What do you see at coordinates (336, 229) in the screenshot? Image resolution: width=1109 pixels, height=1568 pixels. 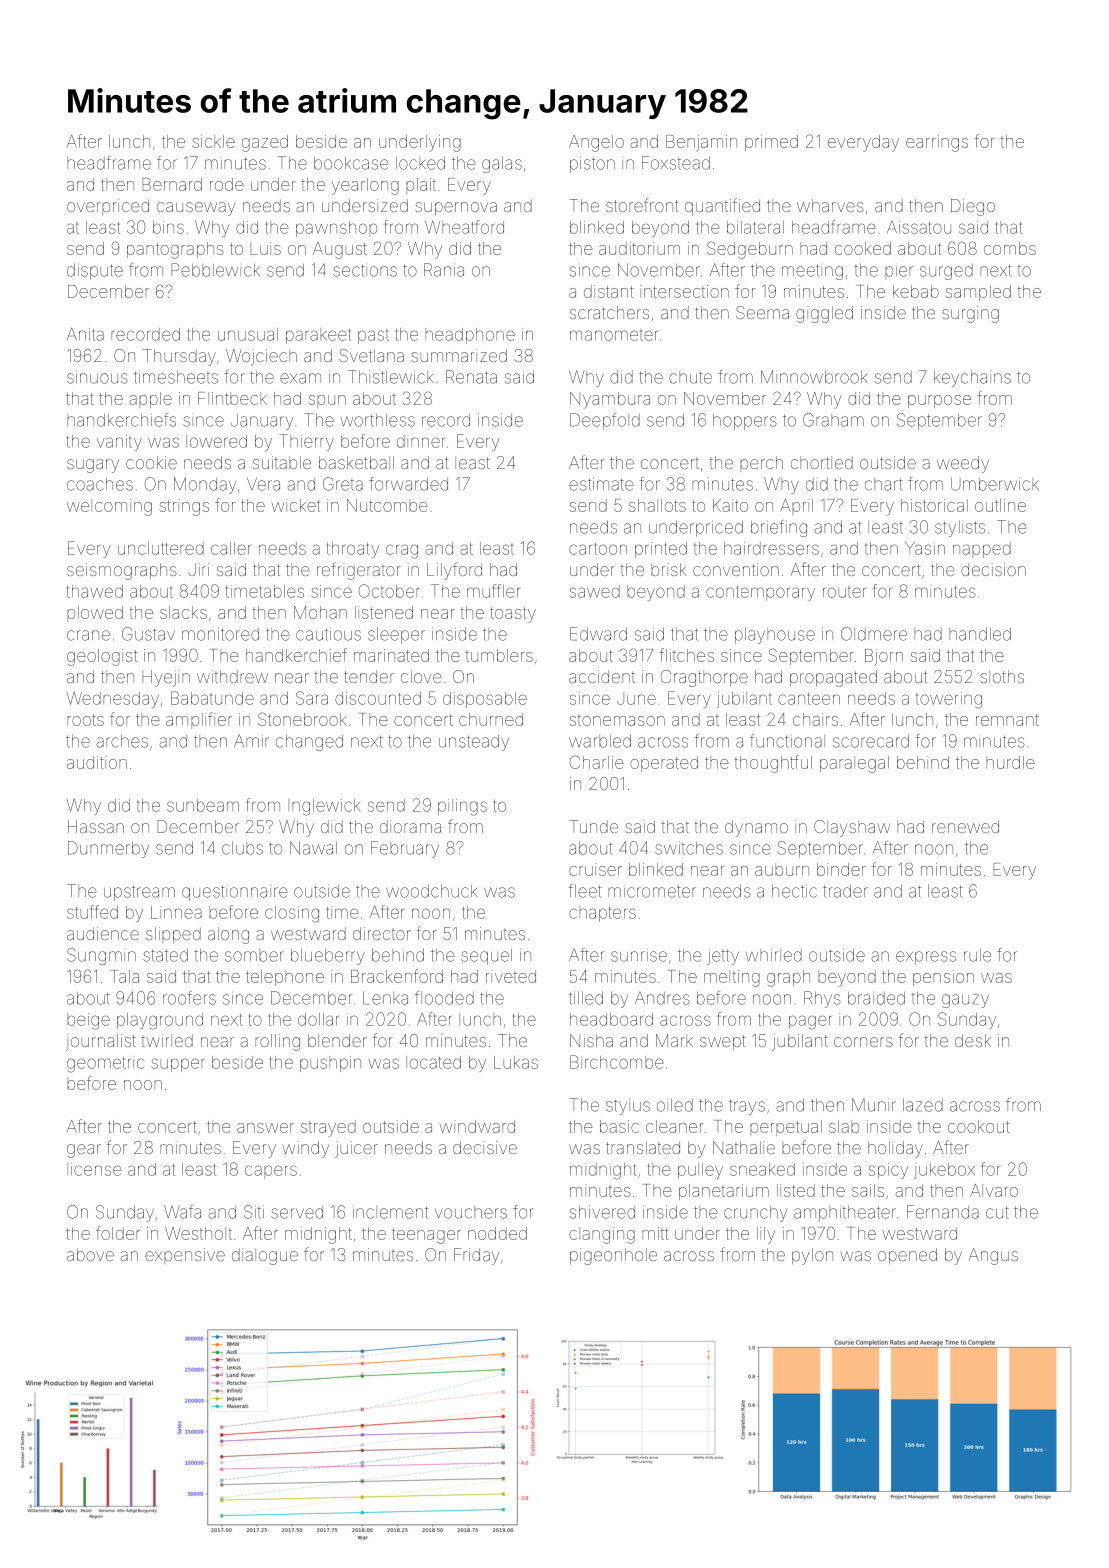 I see `pawnshop` at bounding box center [336, 229].
